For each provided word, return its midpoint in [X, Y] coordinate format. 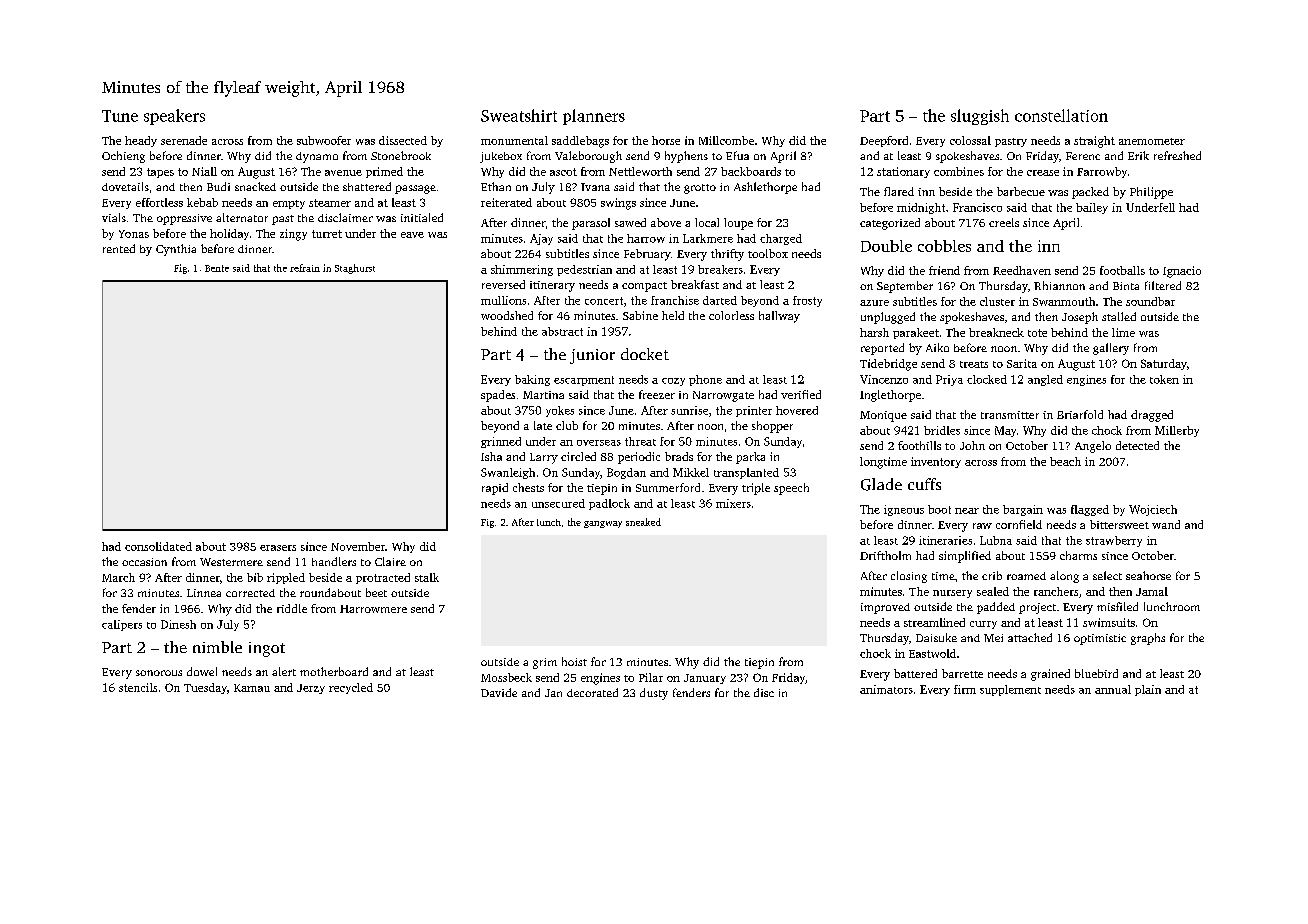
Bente [217, 268]
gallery [1111, 349]
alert [284, 671]
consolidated [158, 546]
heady [141, 141]
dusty [654, 694]
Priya [949, 380]
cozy [673, 382]
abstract [562, 331]
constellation [1061, 115]
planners [594, 117]
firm [965, 689]
